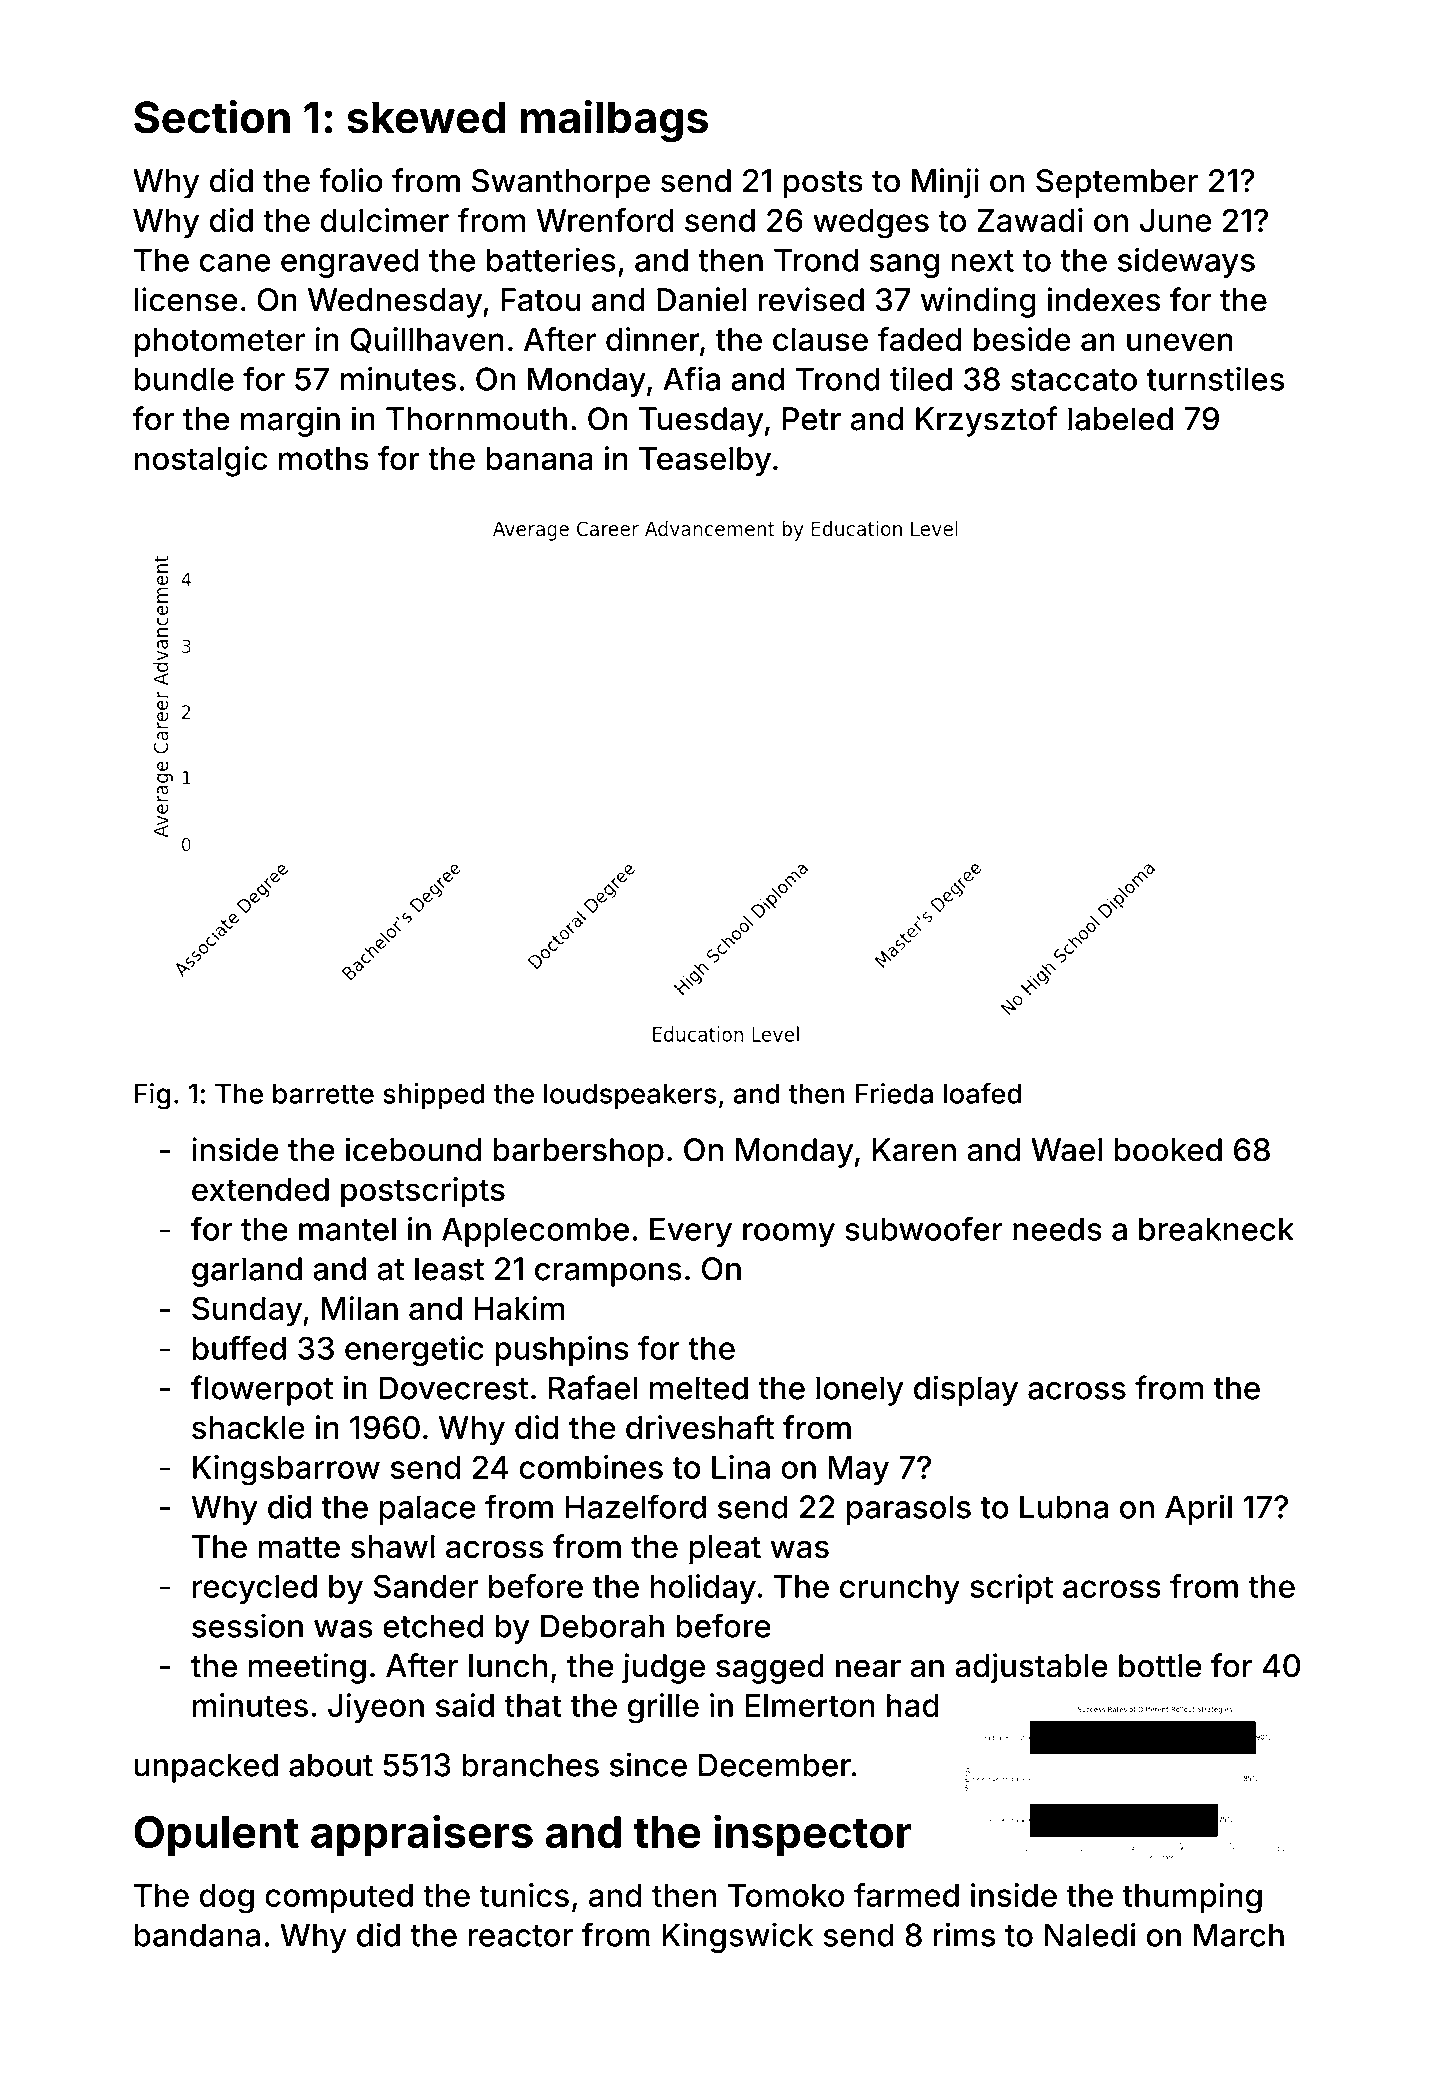 Image resolution: width=1450 pixels, height=2100 pixels. I want to click on turnstiles, so click(1215, 379).
